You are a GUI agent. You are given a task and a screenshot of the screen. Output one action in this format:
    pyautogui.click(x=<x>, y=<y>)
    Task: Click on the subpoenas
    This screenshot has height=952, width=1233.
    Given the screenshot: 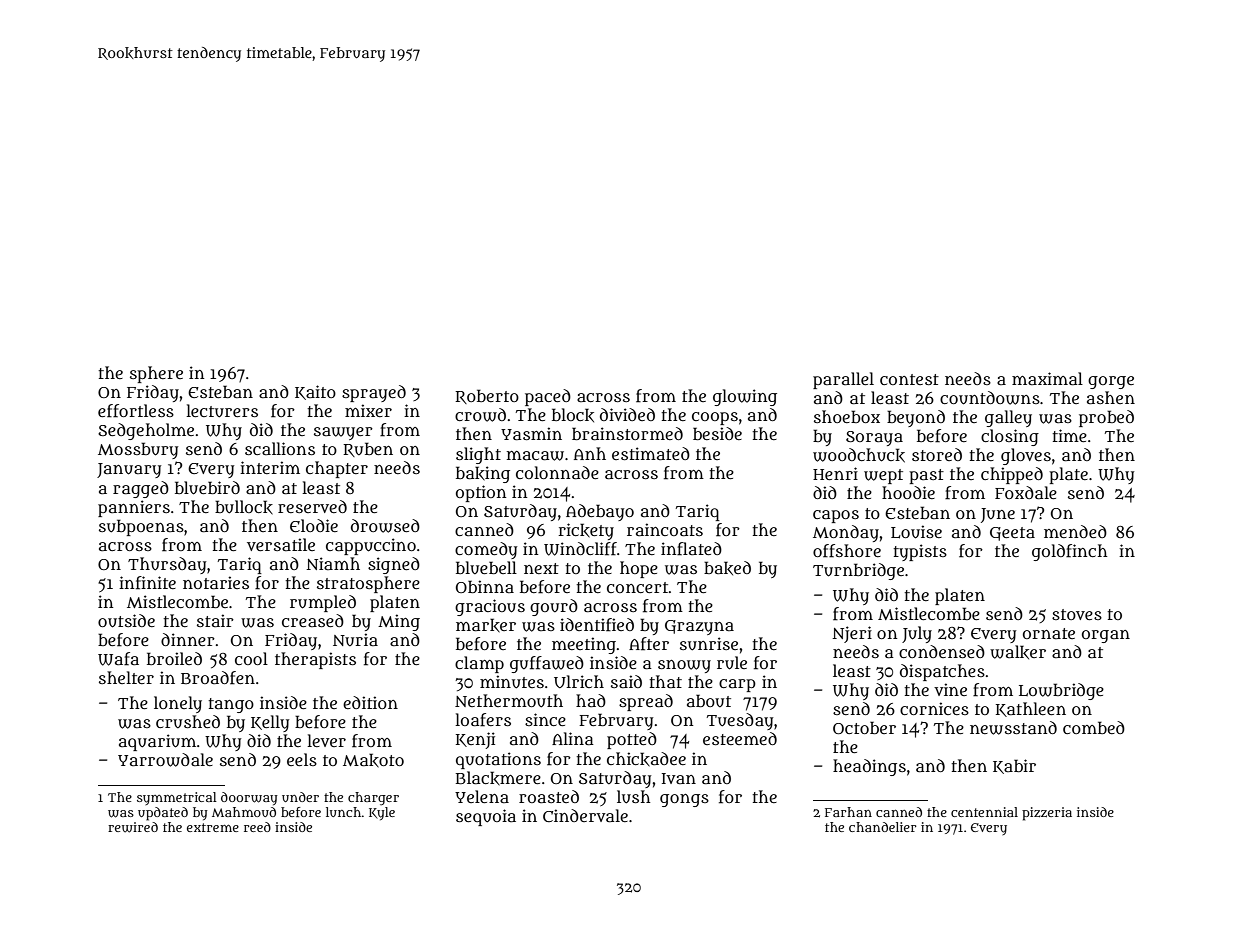 What is the action you would take?
    pyautogui.click(x=141, y=527)
